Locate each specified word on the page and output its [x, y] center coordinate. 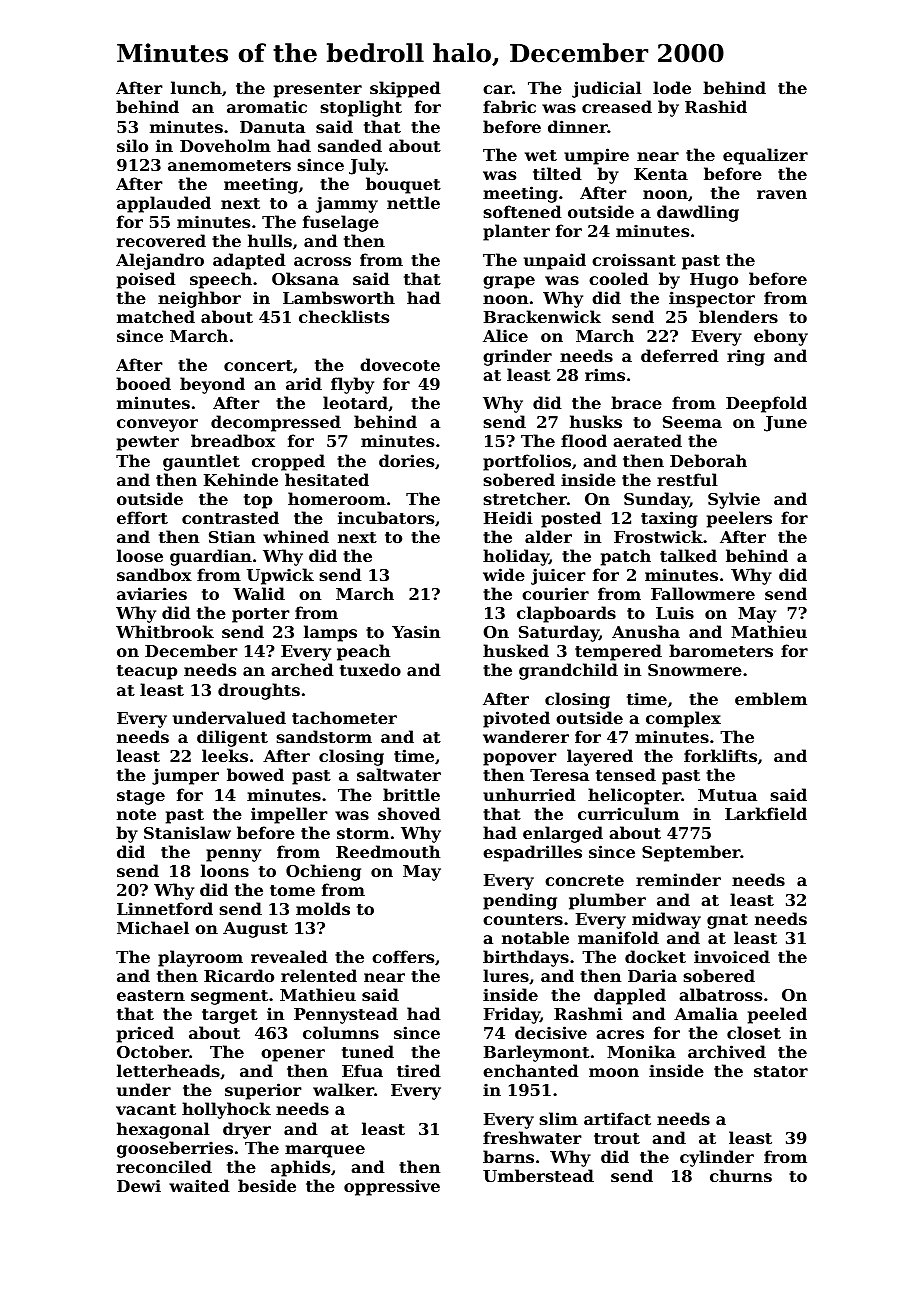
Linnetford [165, 908]
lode [672, 87]
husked [516, 650]
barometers [721, 650]
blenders [738, 316]
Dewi [139, 1185]
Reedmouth [388, 851]
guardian [211, 557]
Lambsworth [339, 297]
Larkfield [766, 813]
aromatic [267, 106]
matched [156, 316]
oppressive [392, 1187]
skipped [405, 89]
